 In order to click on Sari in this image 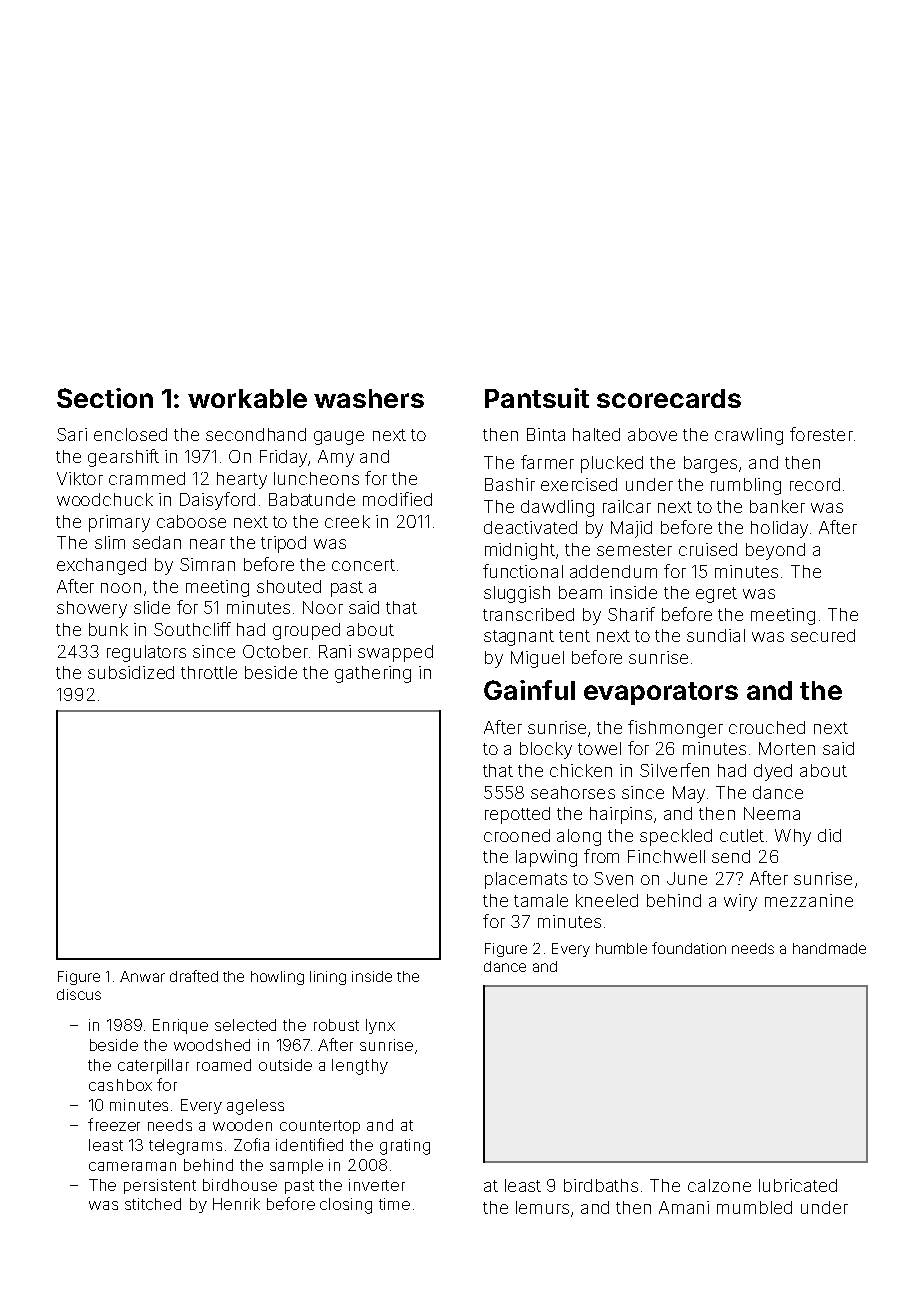, I will do `click(72, 434)`.
